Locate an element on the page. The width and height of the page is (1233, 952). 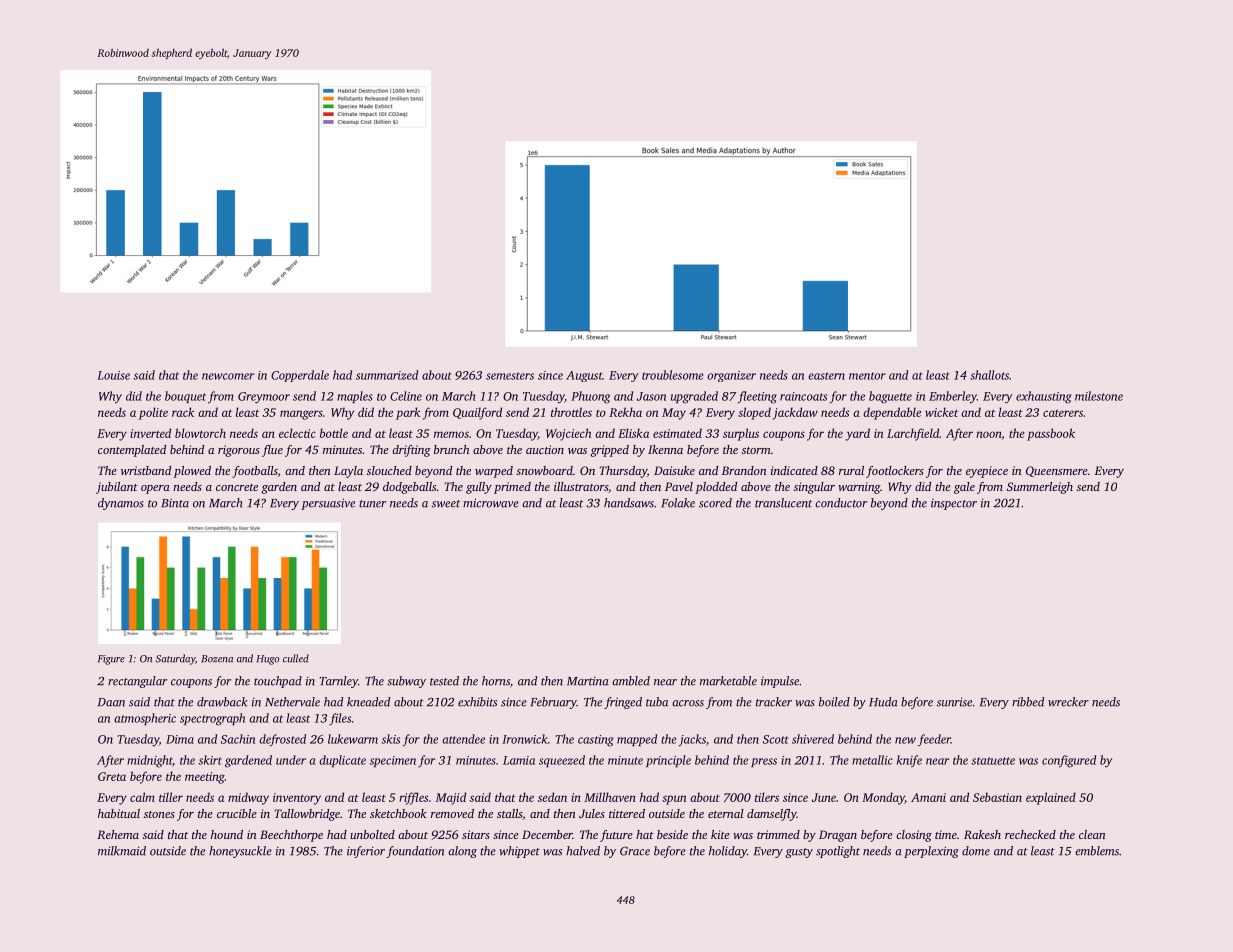
inspector is located at coordinates (954, 504).
